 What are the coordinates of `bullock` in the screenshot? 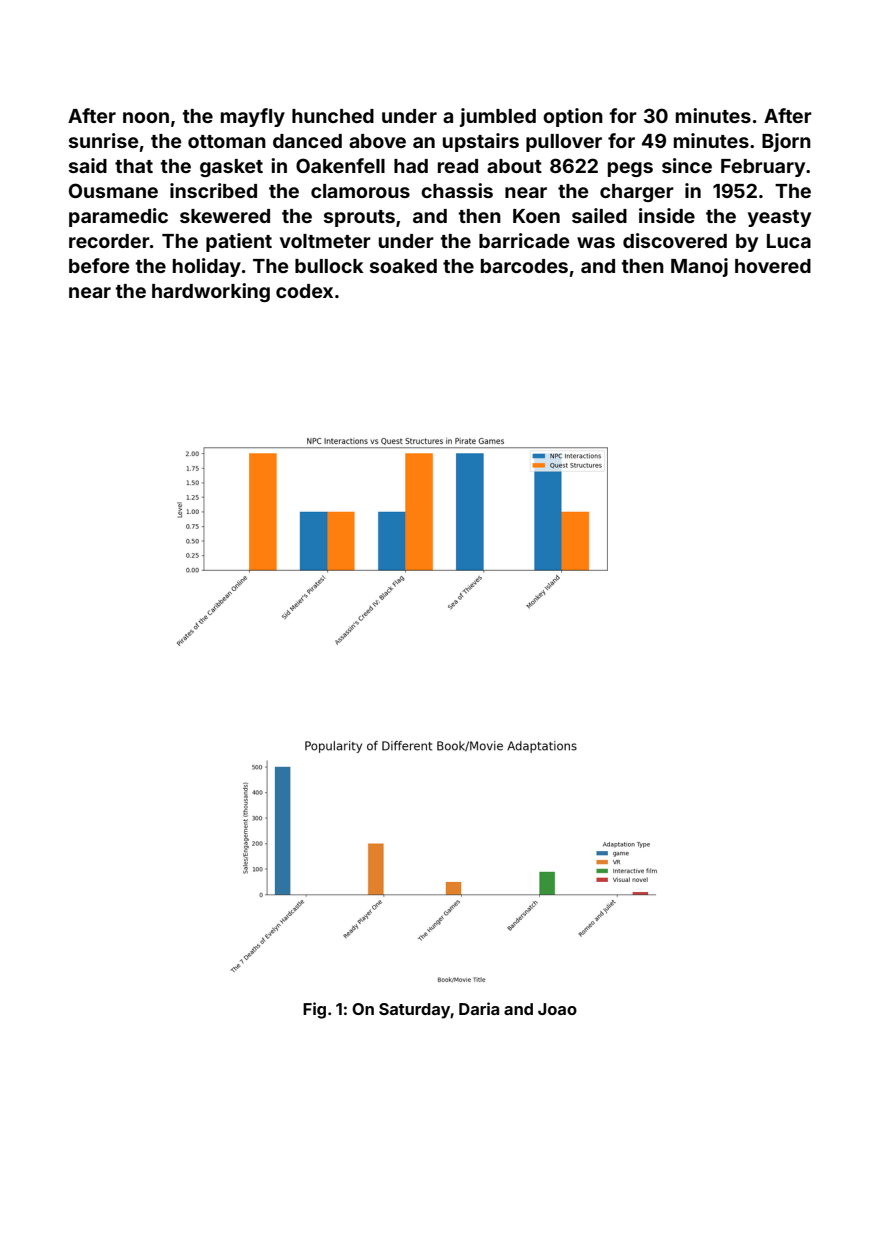 It's located at (329, 266).
